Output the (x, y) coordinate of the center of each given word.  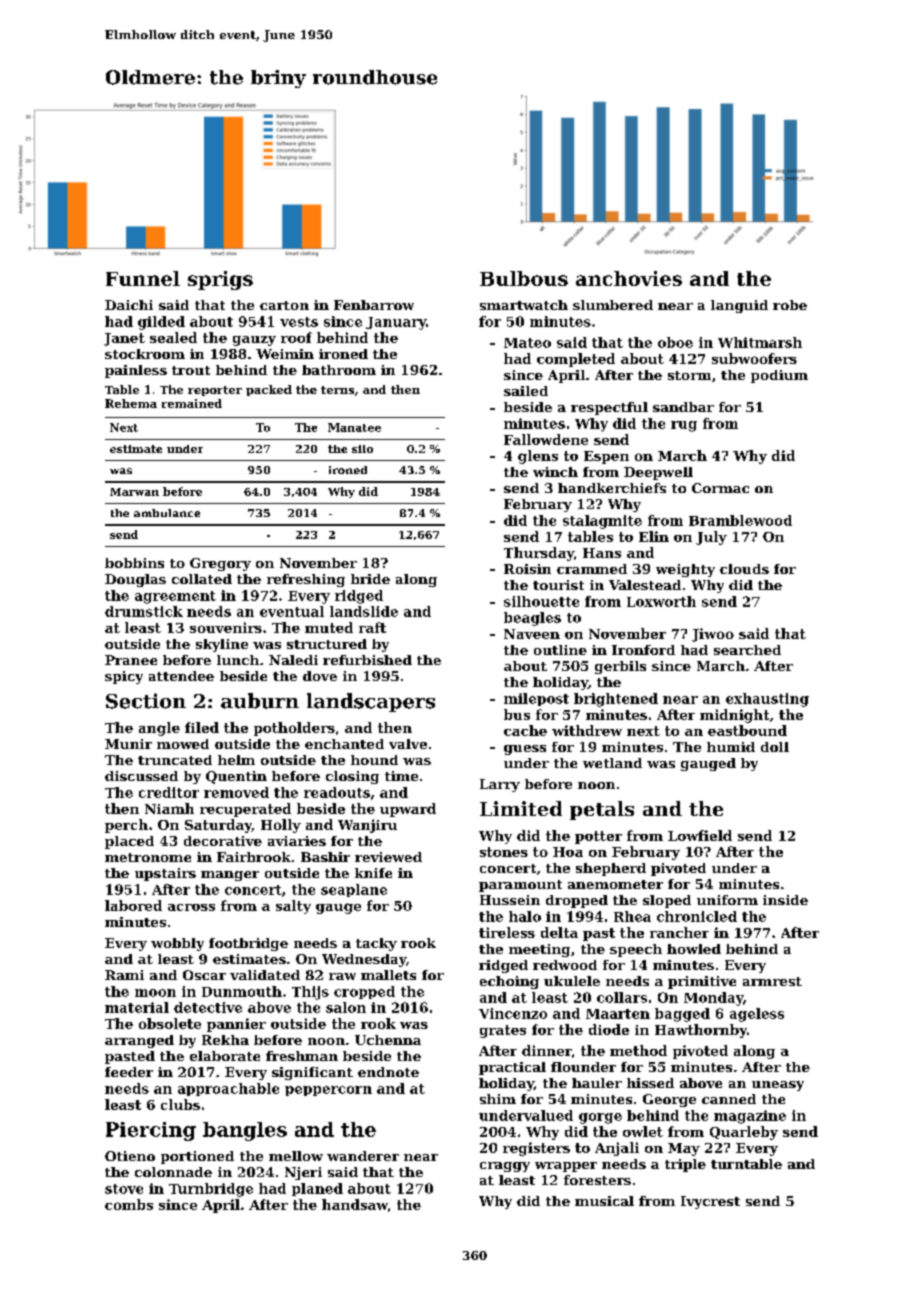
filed (202, 727)
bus (517, 714)
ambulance (167, 513)
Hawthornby (701, 1031)
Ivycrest (710, 1202)
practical (512, 1068)
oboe (675, 342)
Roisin (527, 569)
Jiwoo (713, 635)
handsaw (355, 1204)
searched (747, 650)
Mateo (527, 343)
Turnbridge (211, 1190)
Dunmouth (242, 991)
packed (269, 390)
